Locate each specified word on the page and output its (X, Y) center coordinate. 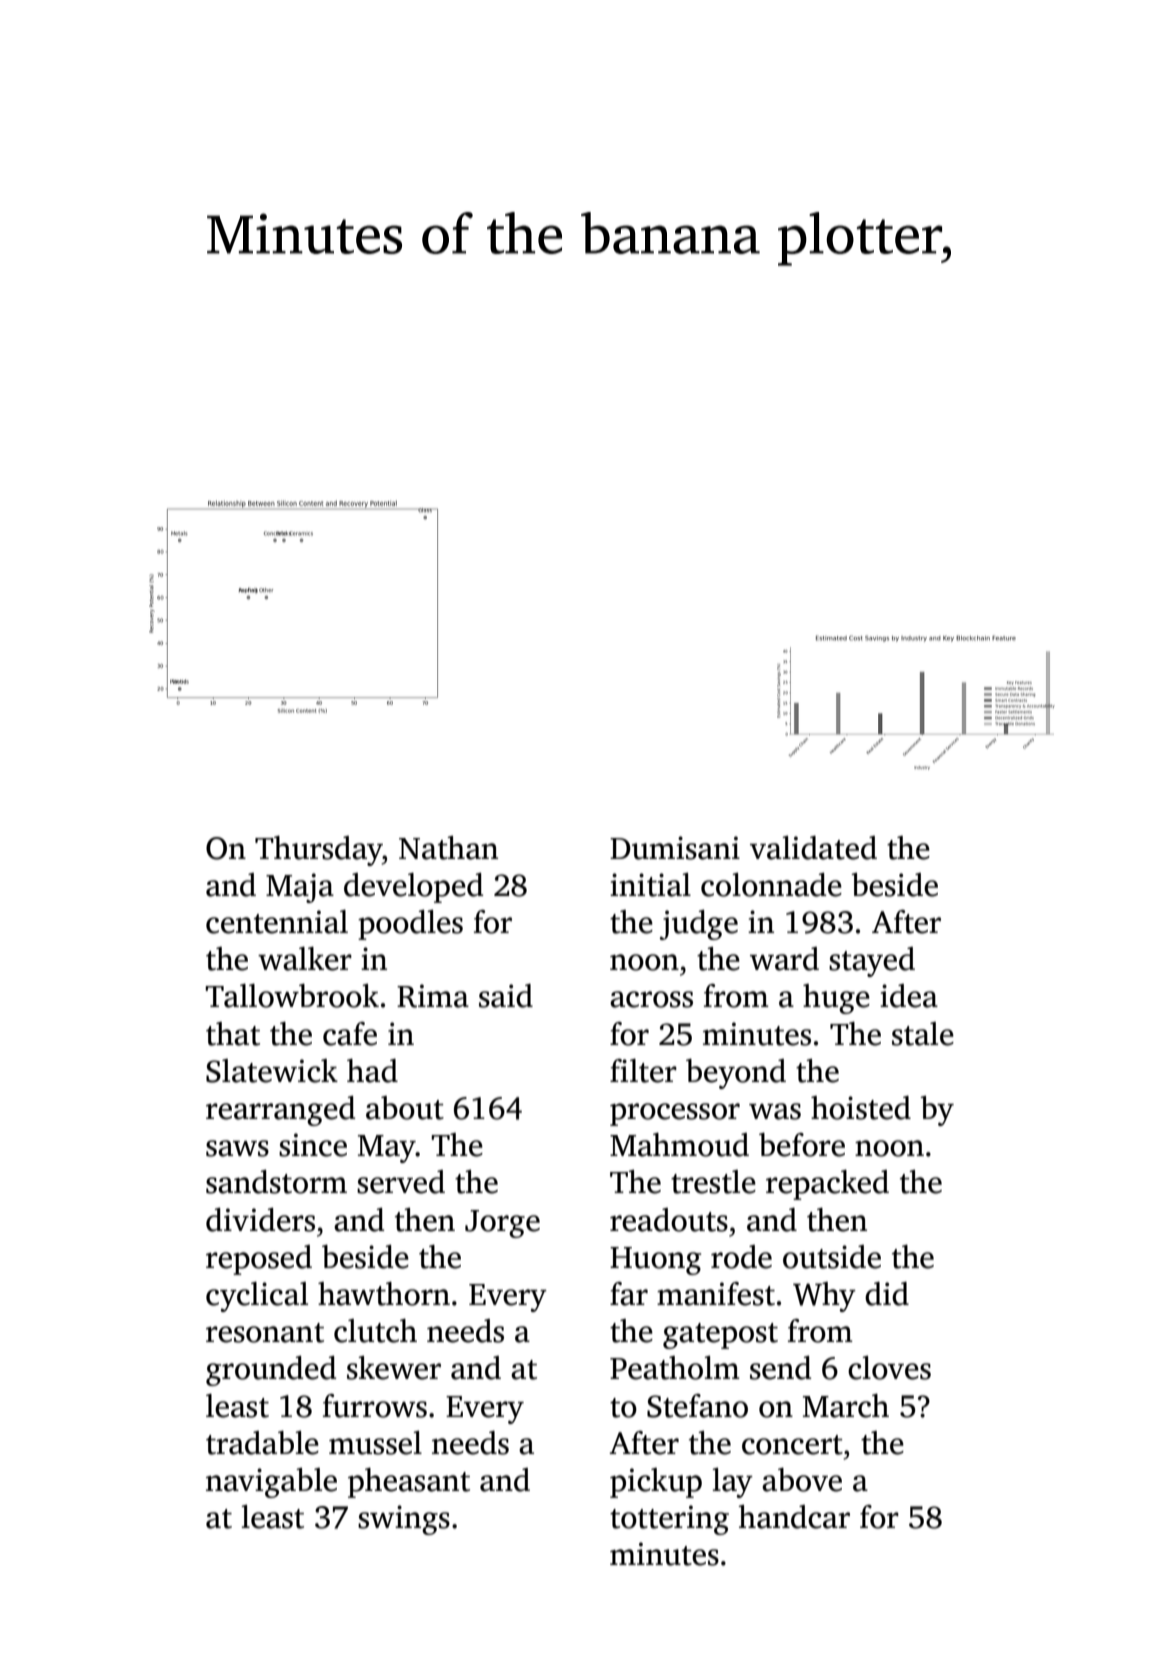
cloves (889, 1368)
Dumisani (675, 848)
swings (404, 1520)
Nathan (448, 848)
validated (813, 848)
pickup (656, 1483)
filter (643, 1071)
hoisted (861, 1108)
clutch (375, 1331)
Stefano (697, 1406)
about (405, 1108)
